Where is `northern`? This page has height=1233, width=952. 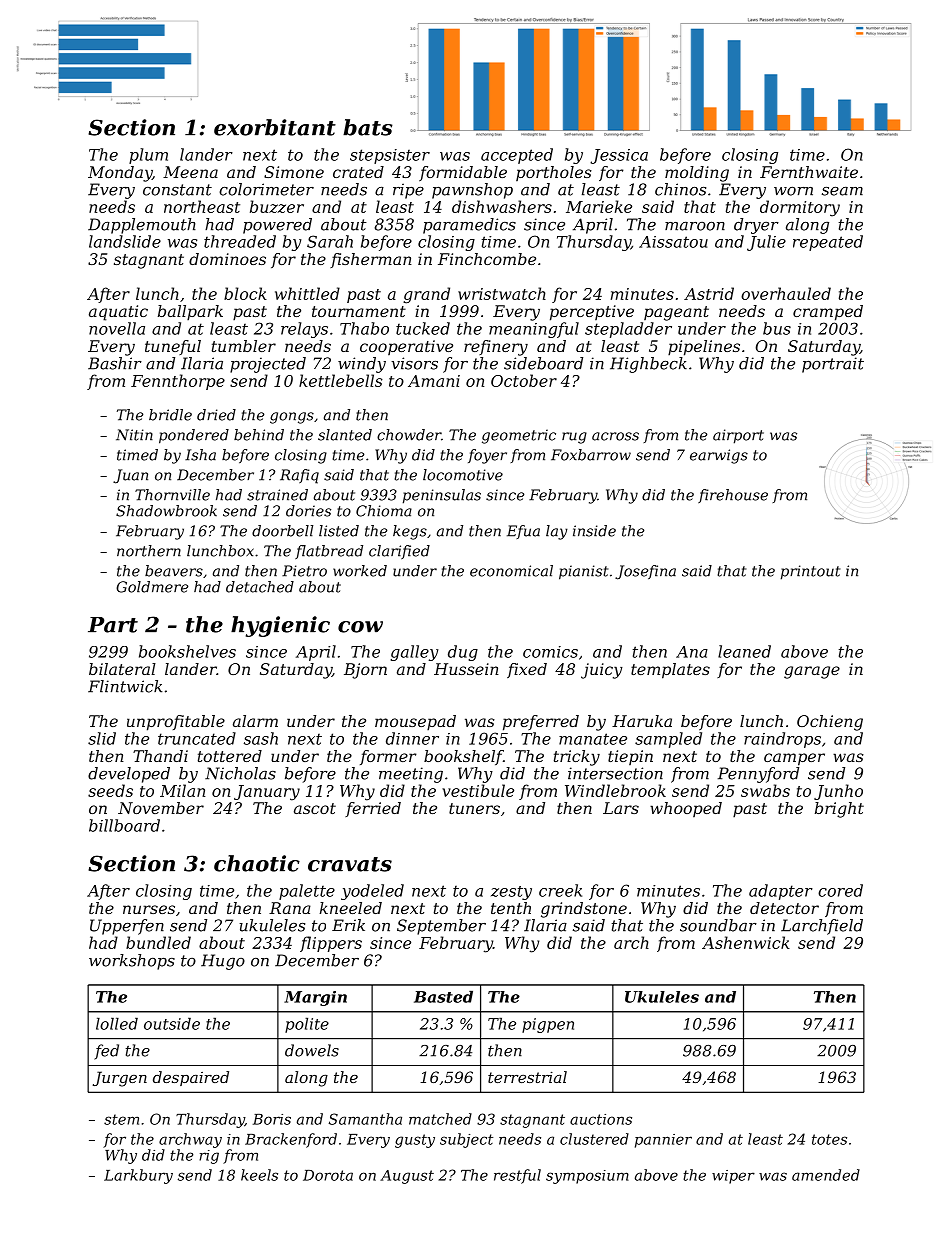
northern is located at coordinates (149, 551).
